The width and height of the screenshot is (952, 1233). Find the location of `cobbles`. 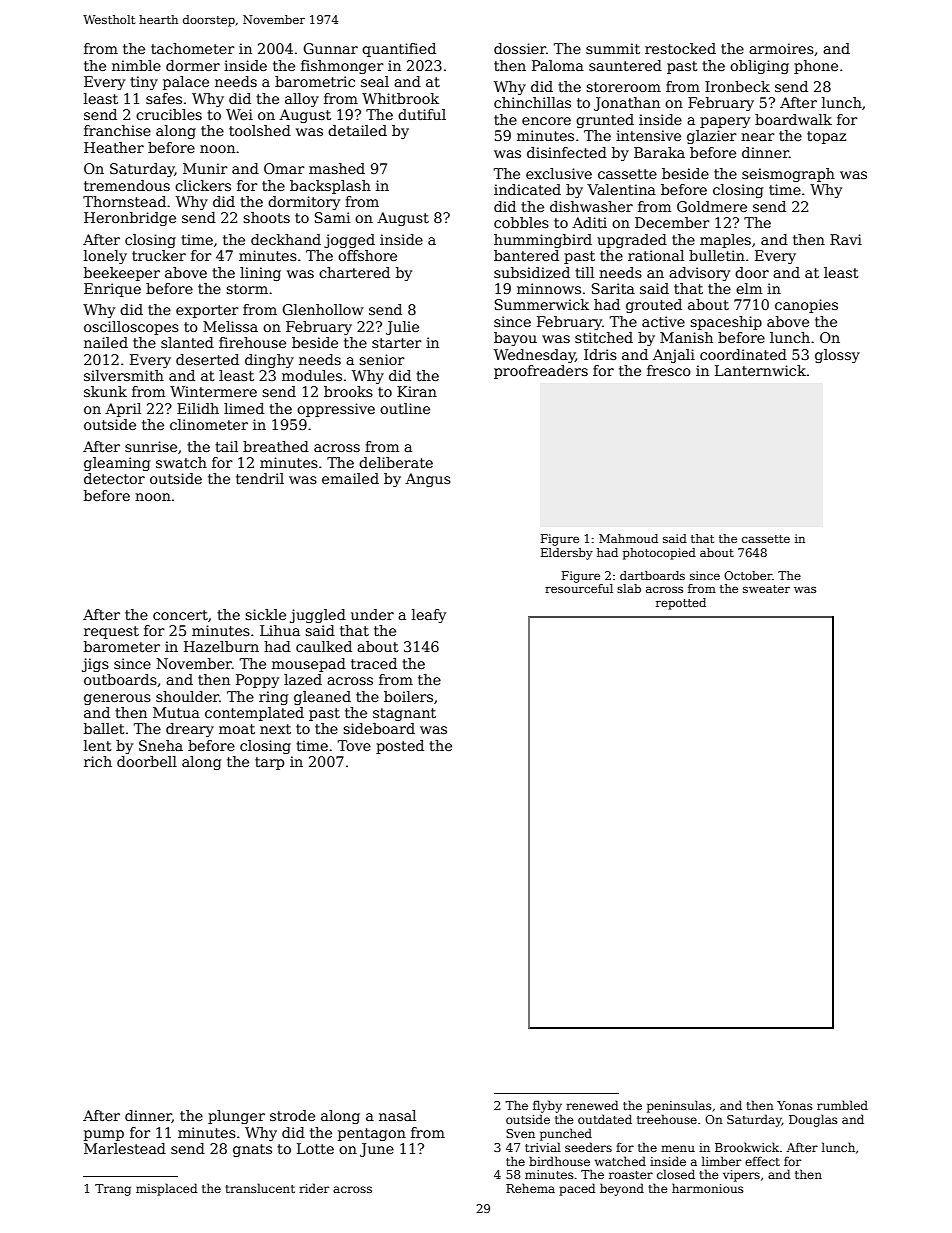

cobbles is located at coordinates (521, 222).
